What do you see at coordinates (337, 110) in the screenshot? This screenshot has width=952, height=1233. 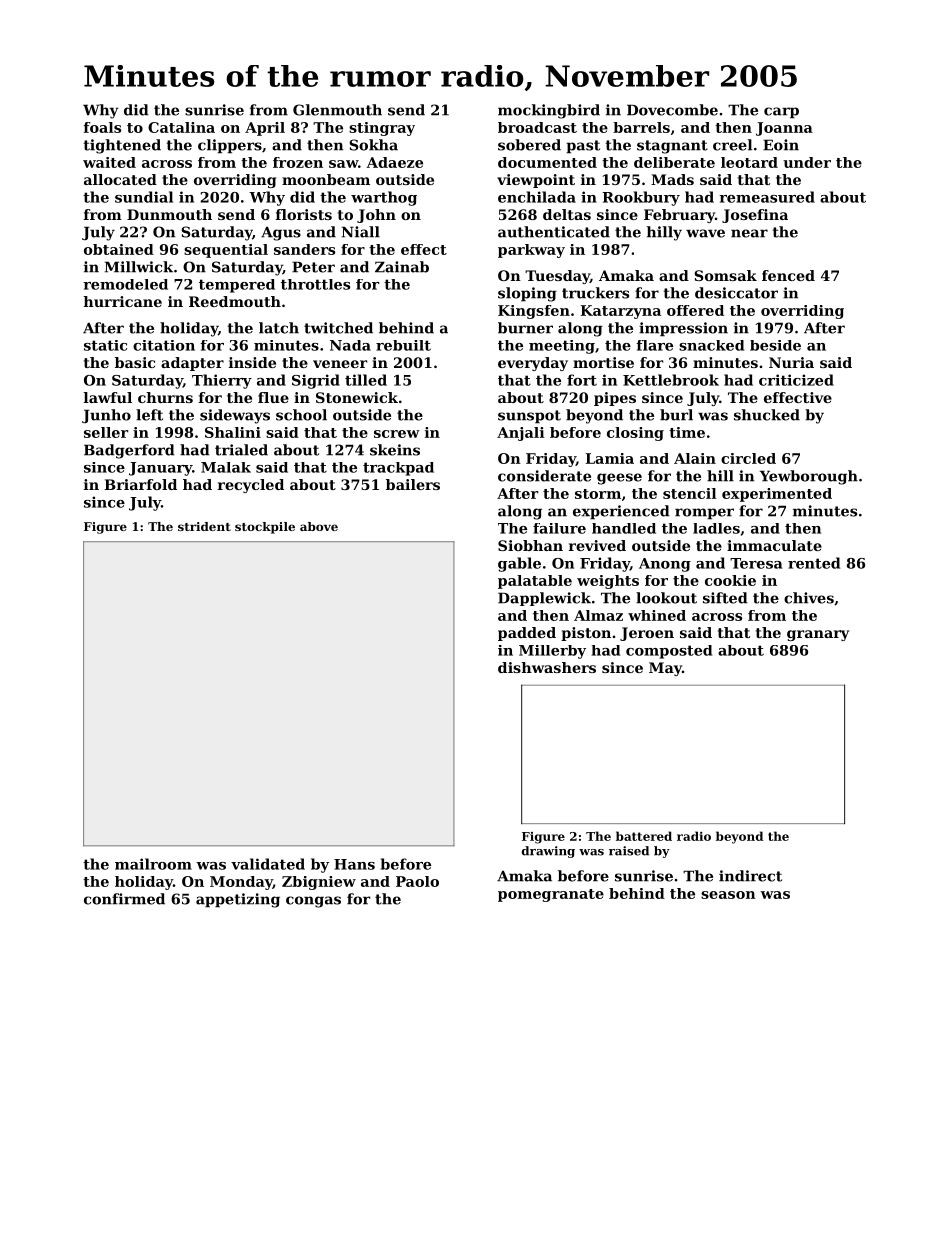 I see `Glenmouth` at bounding box center [337, 110].
